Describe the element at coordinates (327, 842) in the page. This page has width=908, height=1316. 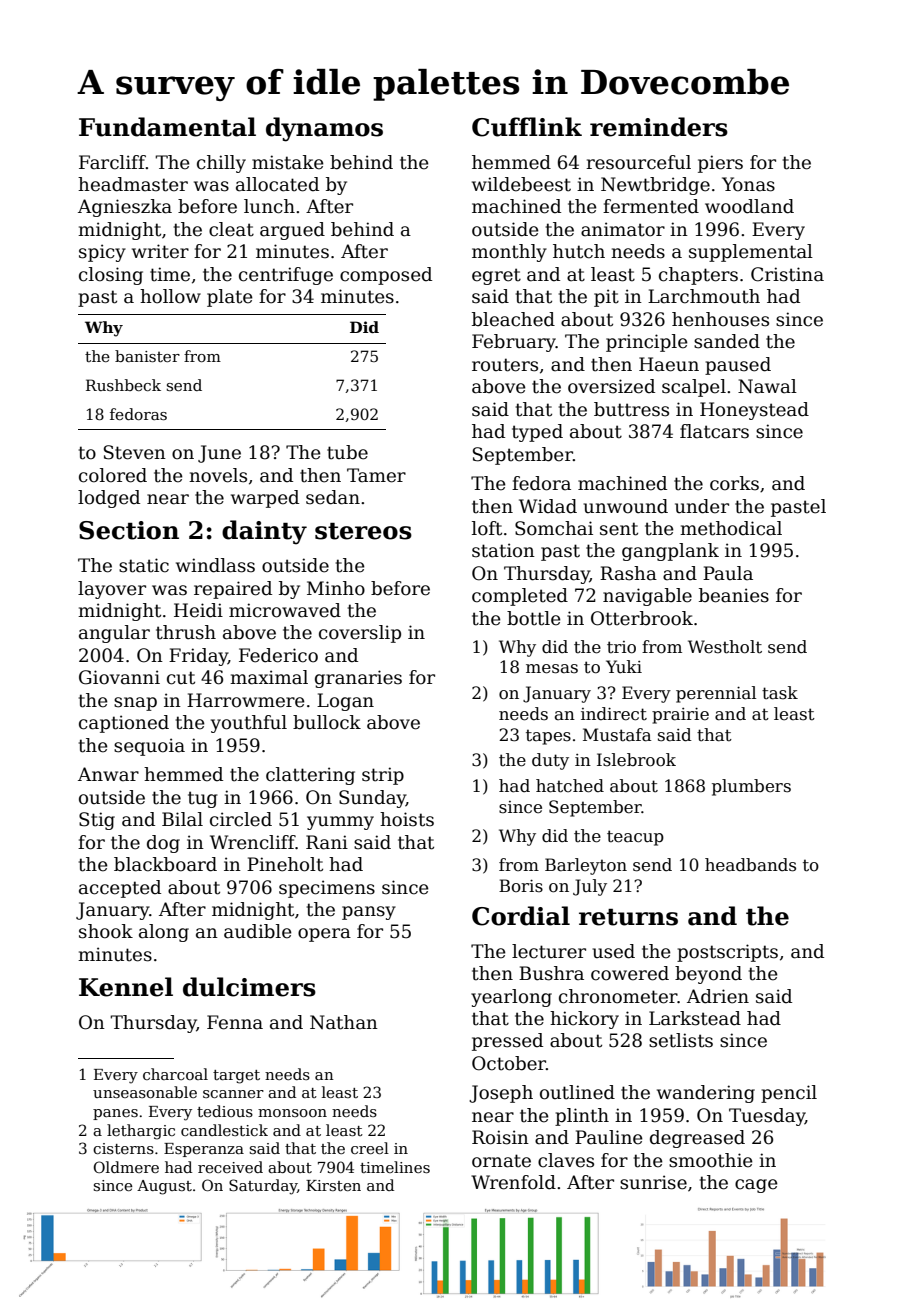
I see `Rani` at that location.
